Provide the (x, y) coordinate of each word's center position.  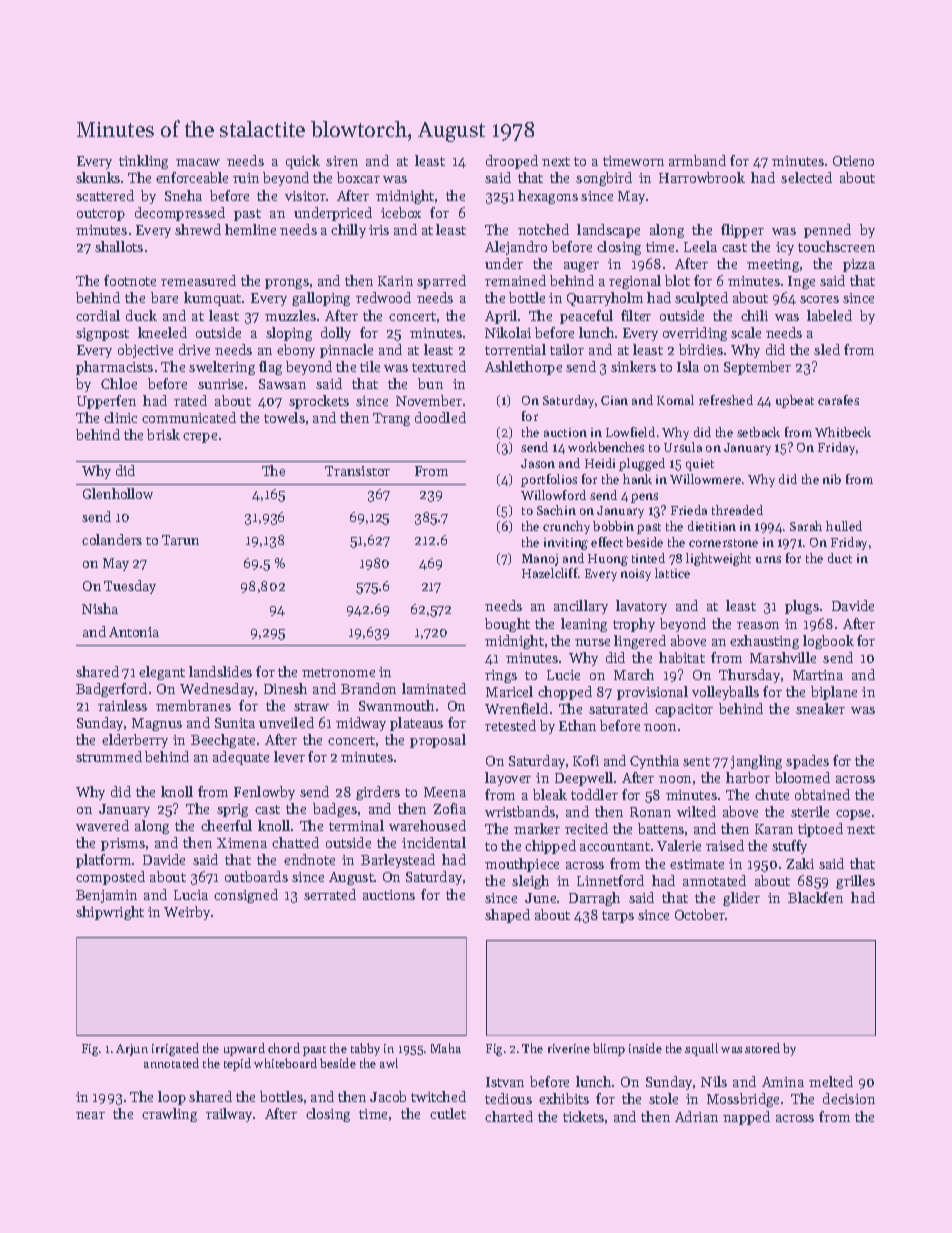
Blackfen (815, 897)
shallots (119, 246)
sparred (441, 282)
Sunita (235, 723)
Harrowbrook (702, 177)
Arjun (132, 1050)
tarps (618, 917)
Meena (445, 792)
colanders (112, 539)
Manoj (540, 560)
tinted (648, 558)
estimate (697, 864)
